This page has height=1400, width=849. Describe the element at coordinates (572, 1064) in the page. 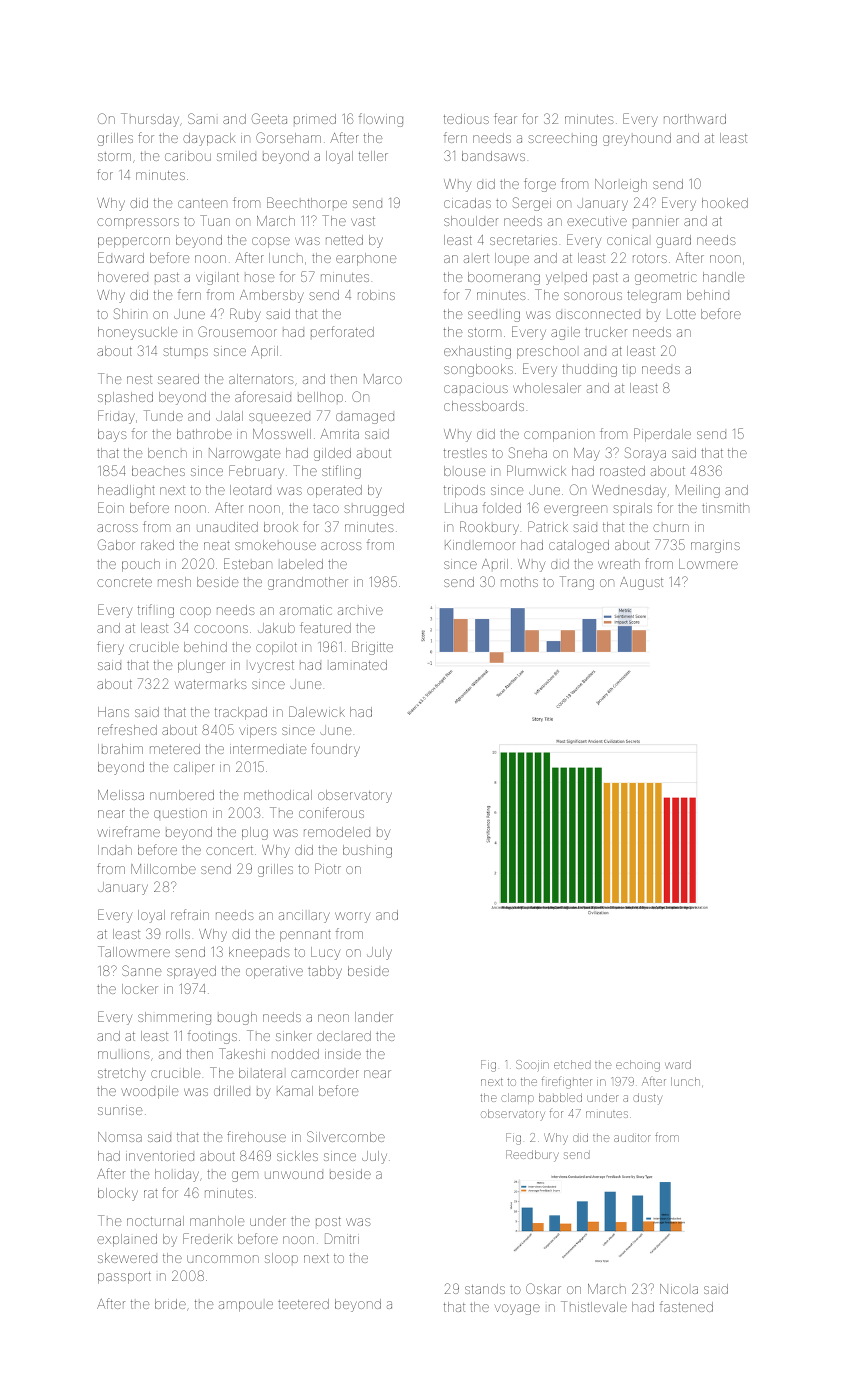

I see `etched` at that location.
